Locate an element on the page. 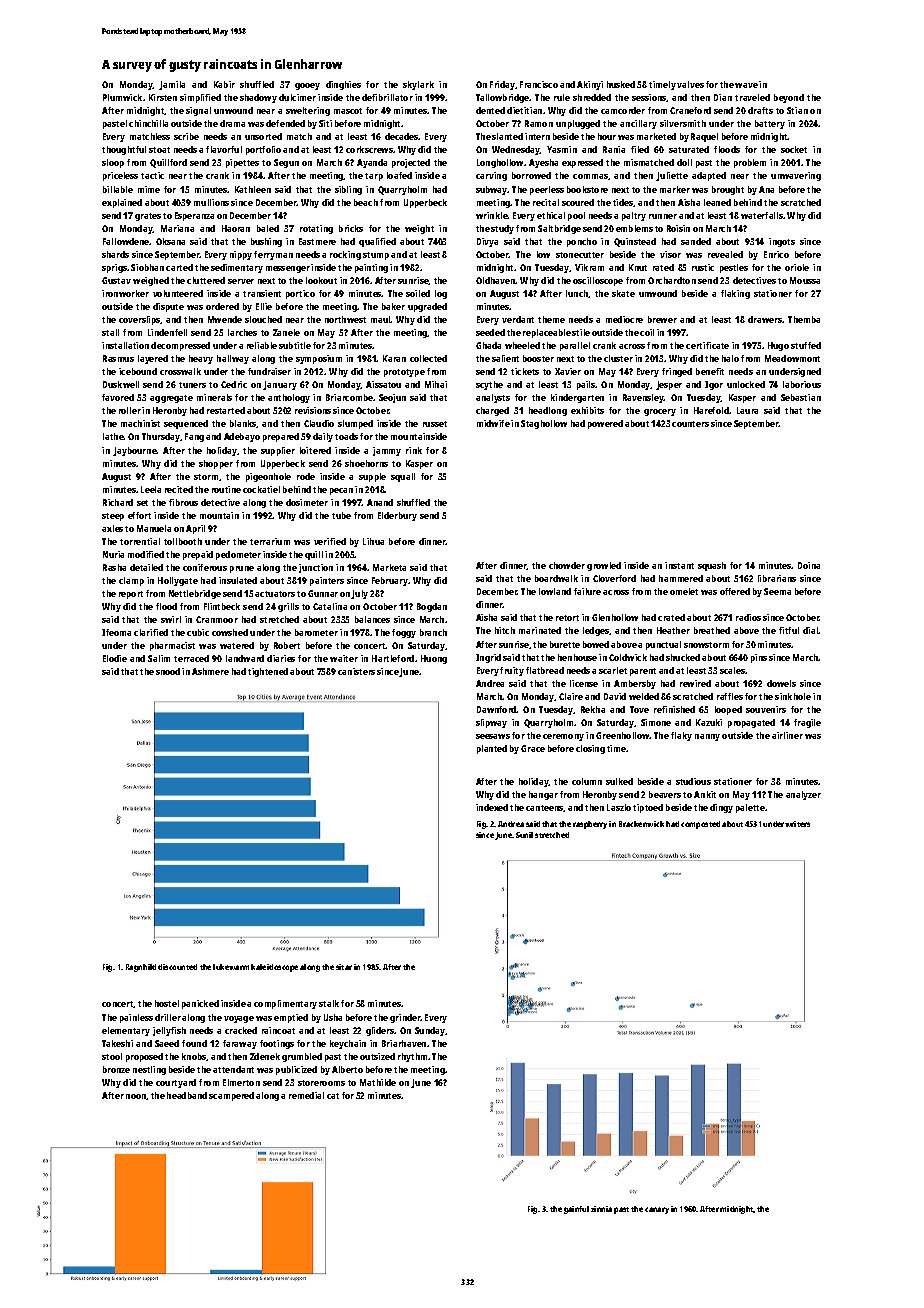 The height and width of the document is (1308, 924). skylark is located at coordinates (418, 85).
